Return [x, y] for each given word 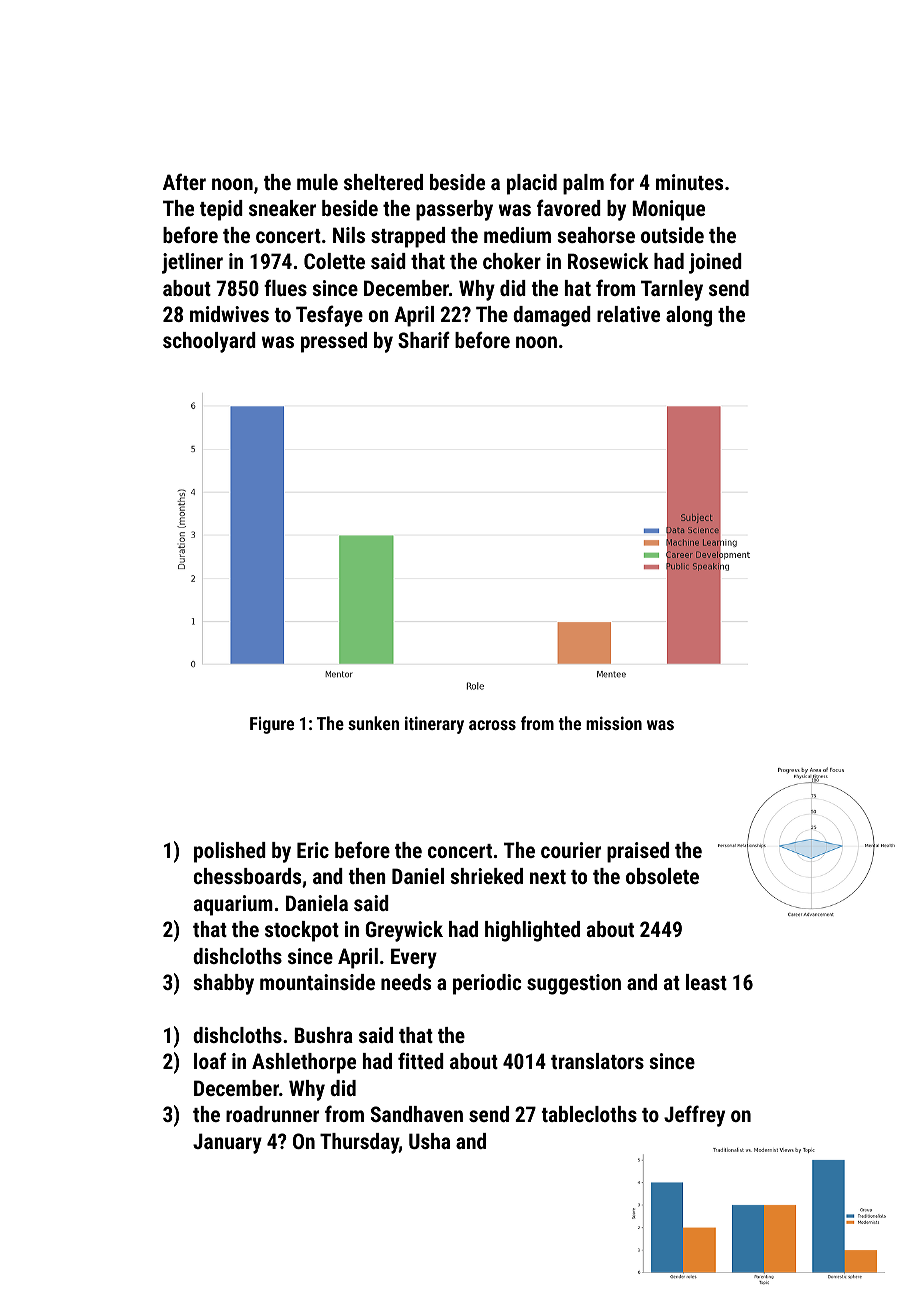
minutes [689, 182]
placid [532, 184]
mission [614, 723]
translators [597, 1061]
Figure [272, 725]
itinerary [434, 725]
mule [317, 182]
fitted [421, 1060]
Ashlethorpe [304, 1063]
